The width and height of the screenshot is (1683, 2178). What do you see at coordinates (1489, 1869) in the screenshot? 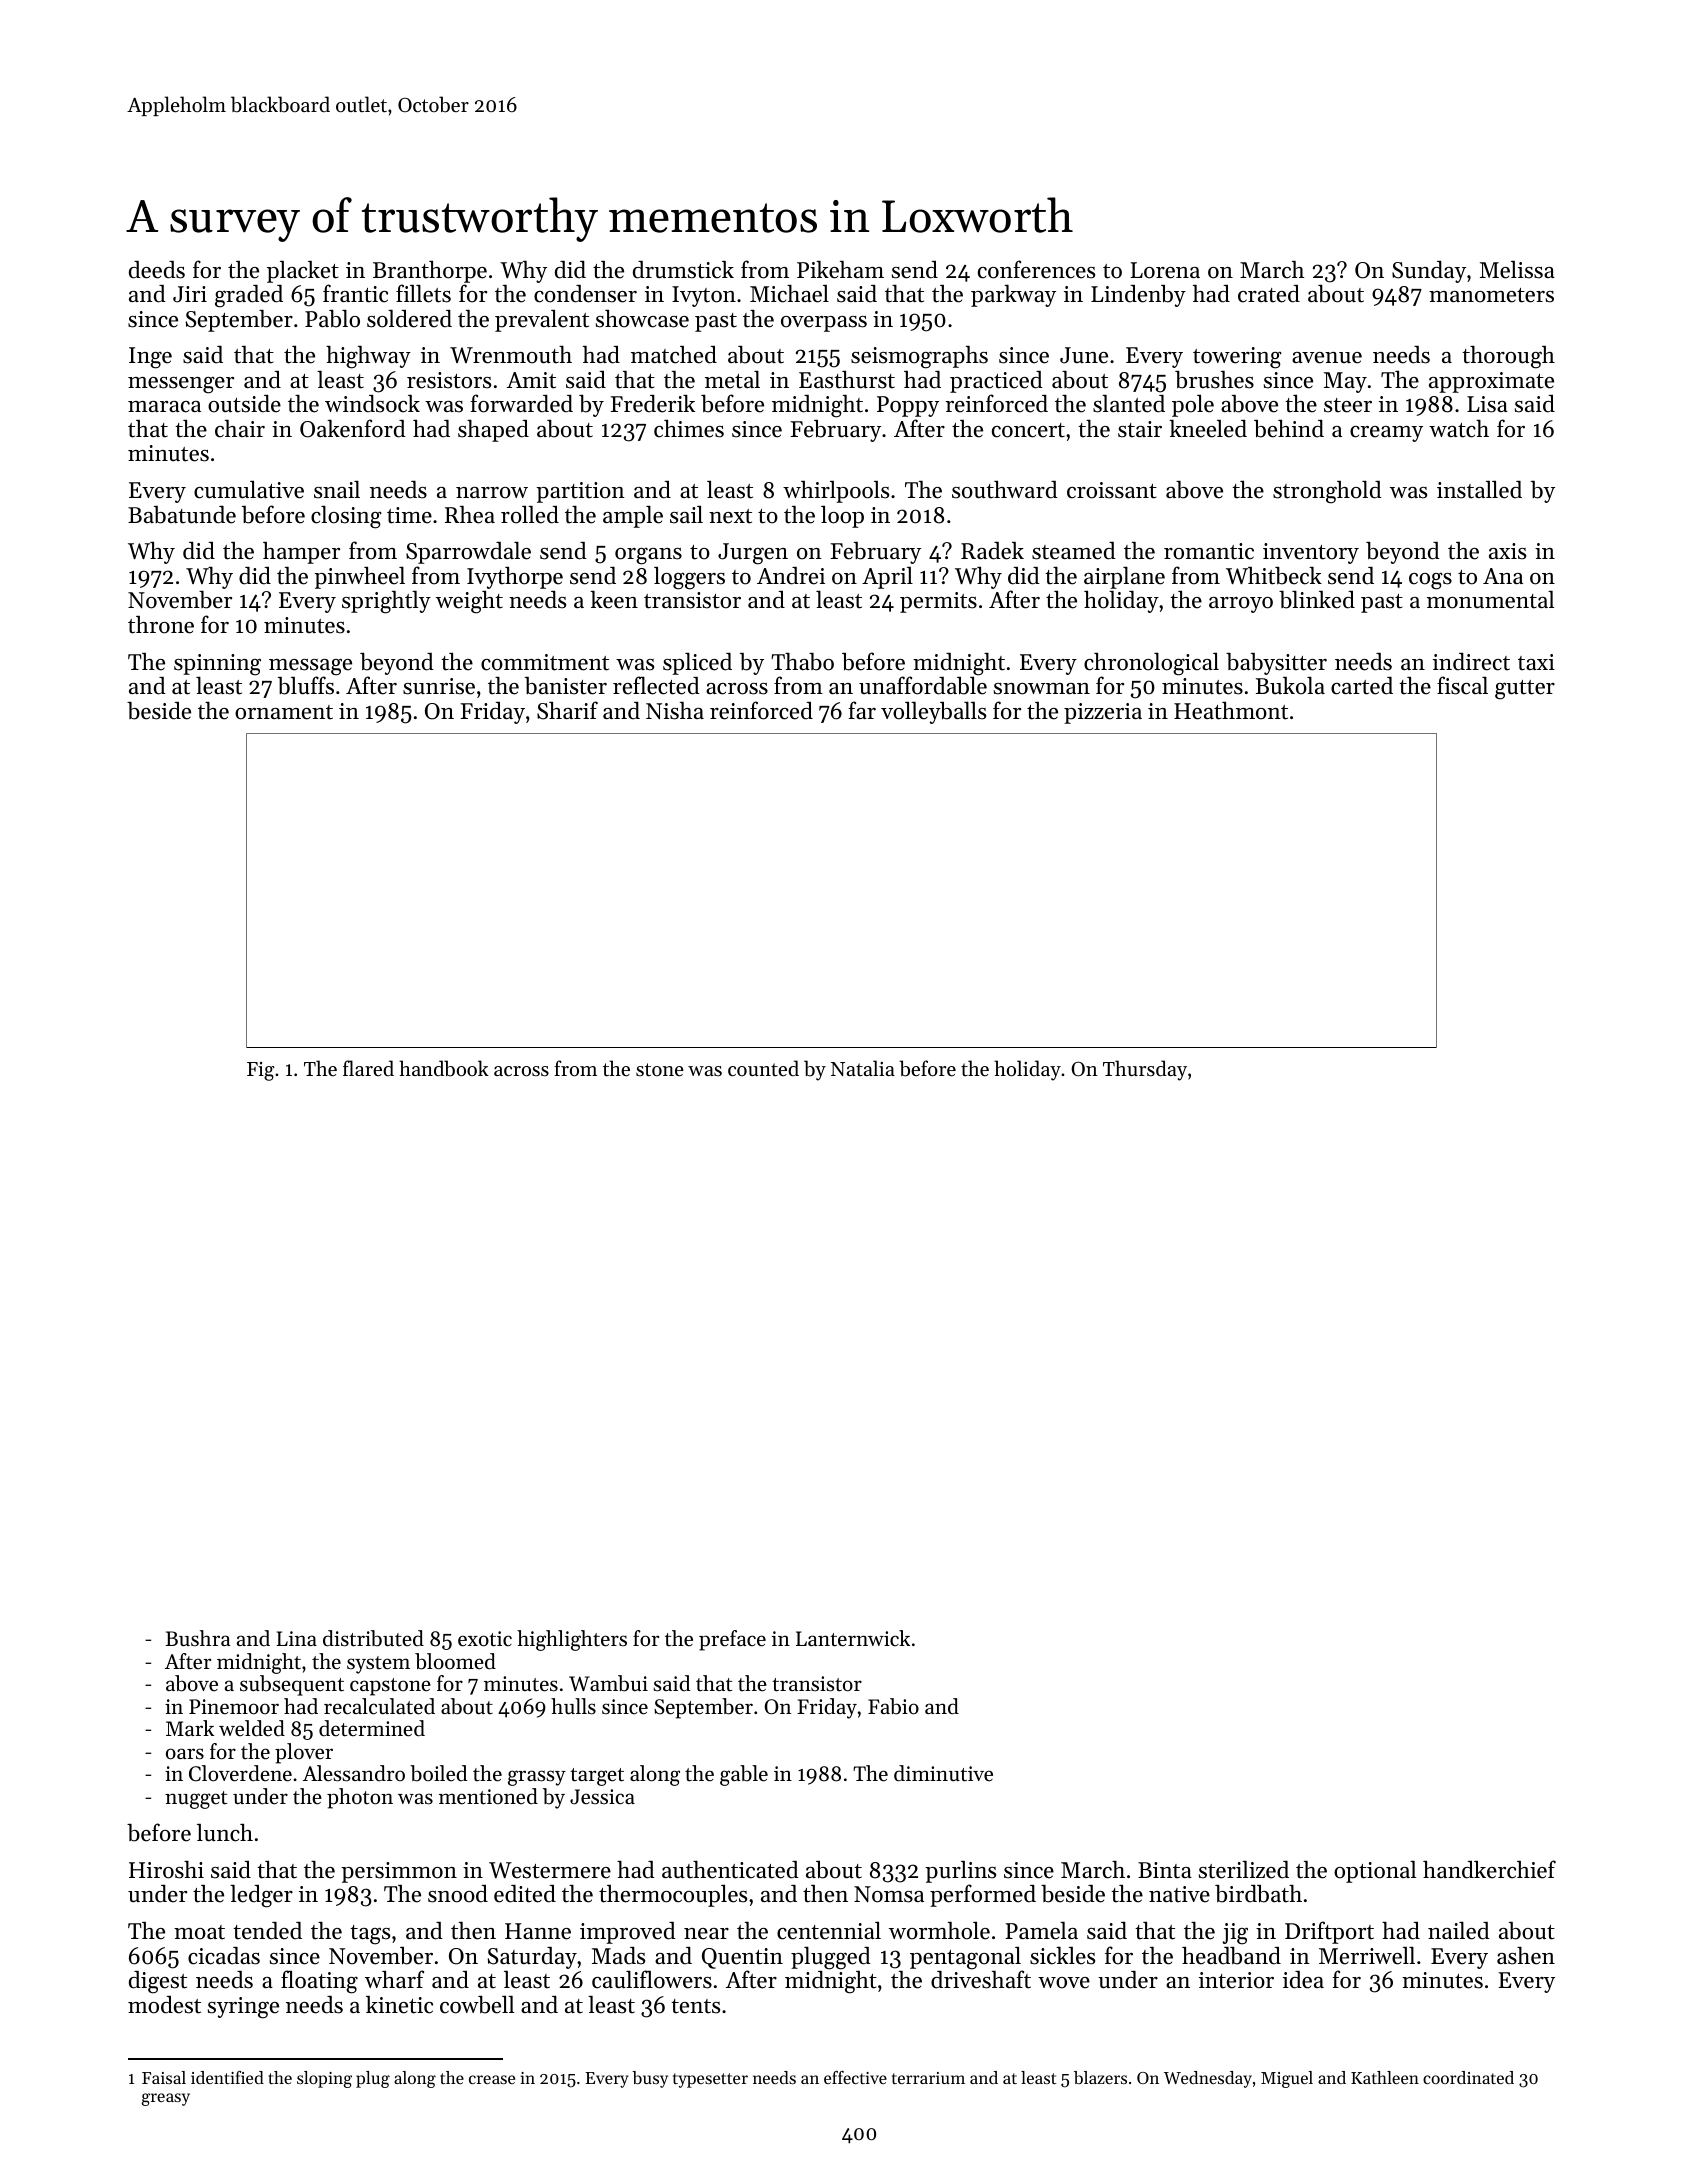
I see `handkerchief` at bounding box center [1489, 1869].
